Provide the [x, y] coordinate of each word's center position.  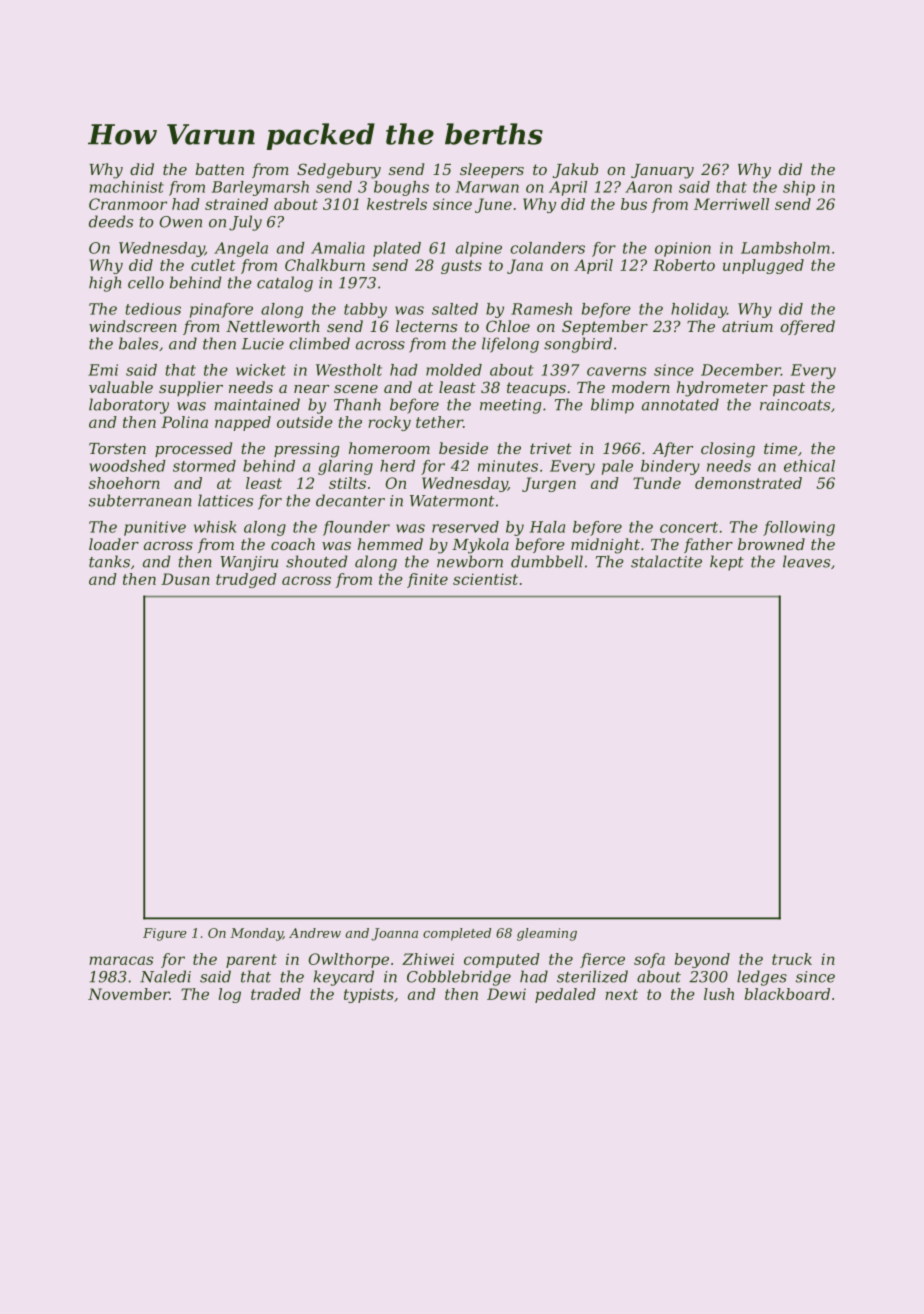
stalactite [666, 561]
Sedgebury [339, 171]
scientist [485, 579]
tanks [109, 561]
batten [219, 169]
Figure [165, 934]
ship [799, 188]
